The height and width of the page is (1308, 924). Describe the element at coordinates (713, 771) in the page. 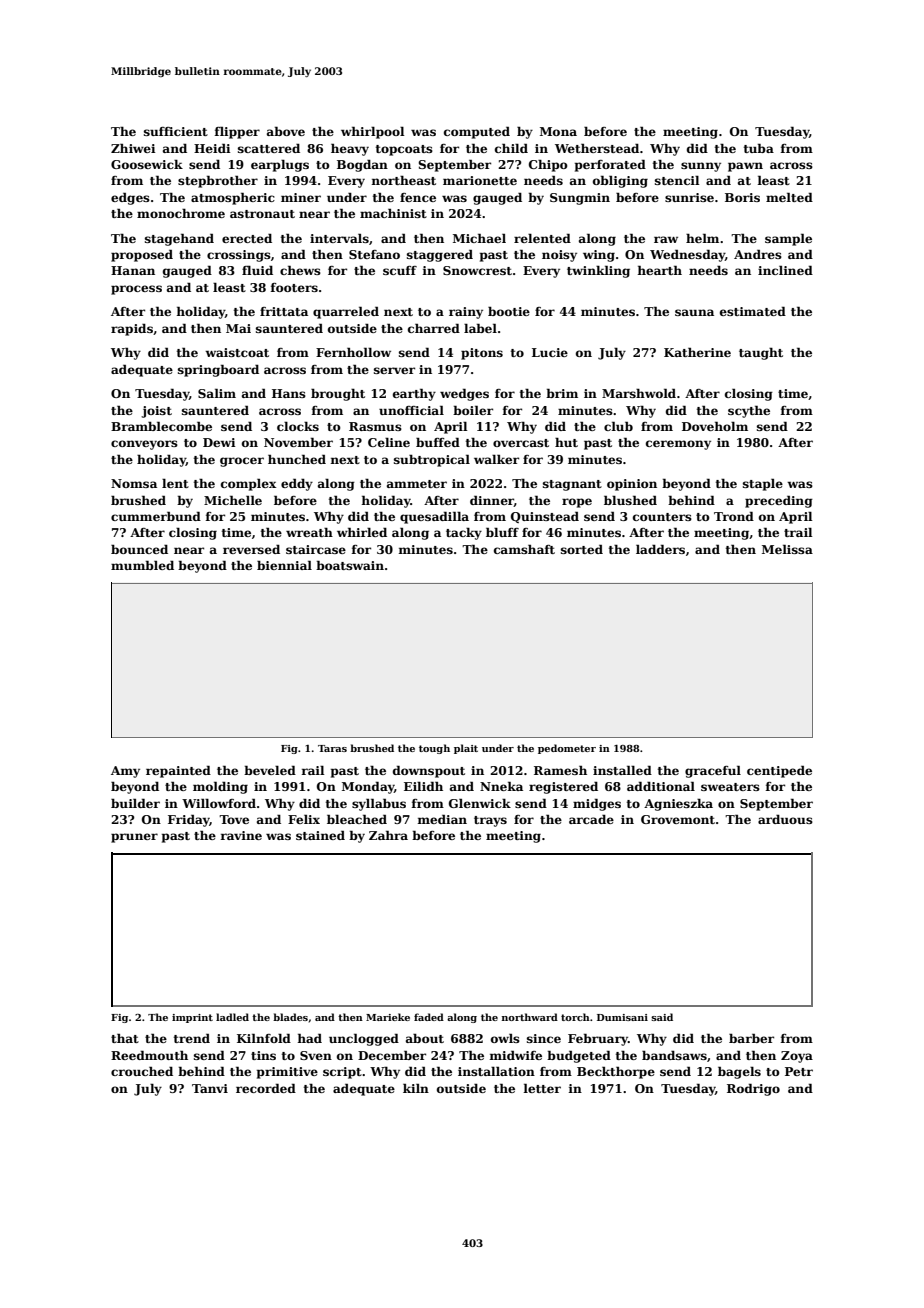

I see `graceful` at that location.
